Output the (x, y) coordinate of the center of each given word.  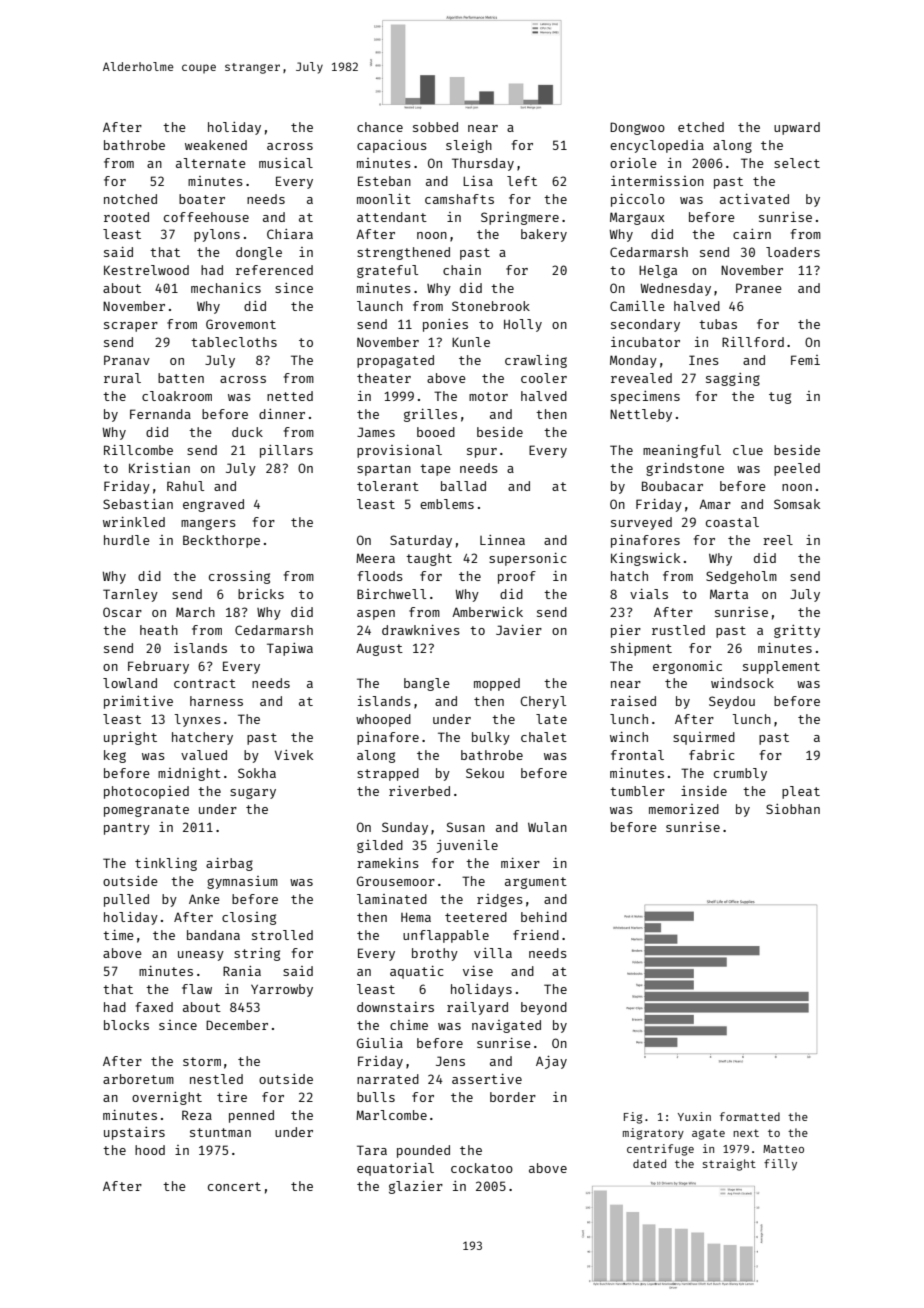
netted (290, 396)
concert (234, 1186)
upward (797, 128)
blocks (126, 1025)
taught (429, 559)
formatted (750, 1116)
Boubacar (672, 486)
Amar (715, 504)
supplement (781, 667)
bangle (427, 684)
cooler (544, 378)
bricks (261, 594)
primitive (138, 702)
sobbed (435, 127)
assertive (487, 1079)
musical (286, 163)
